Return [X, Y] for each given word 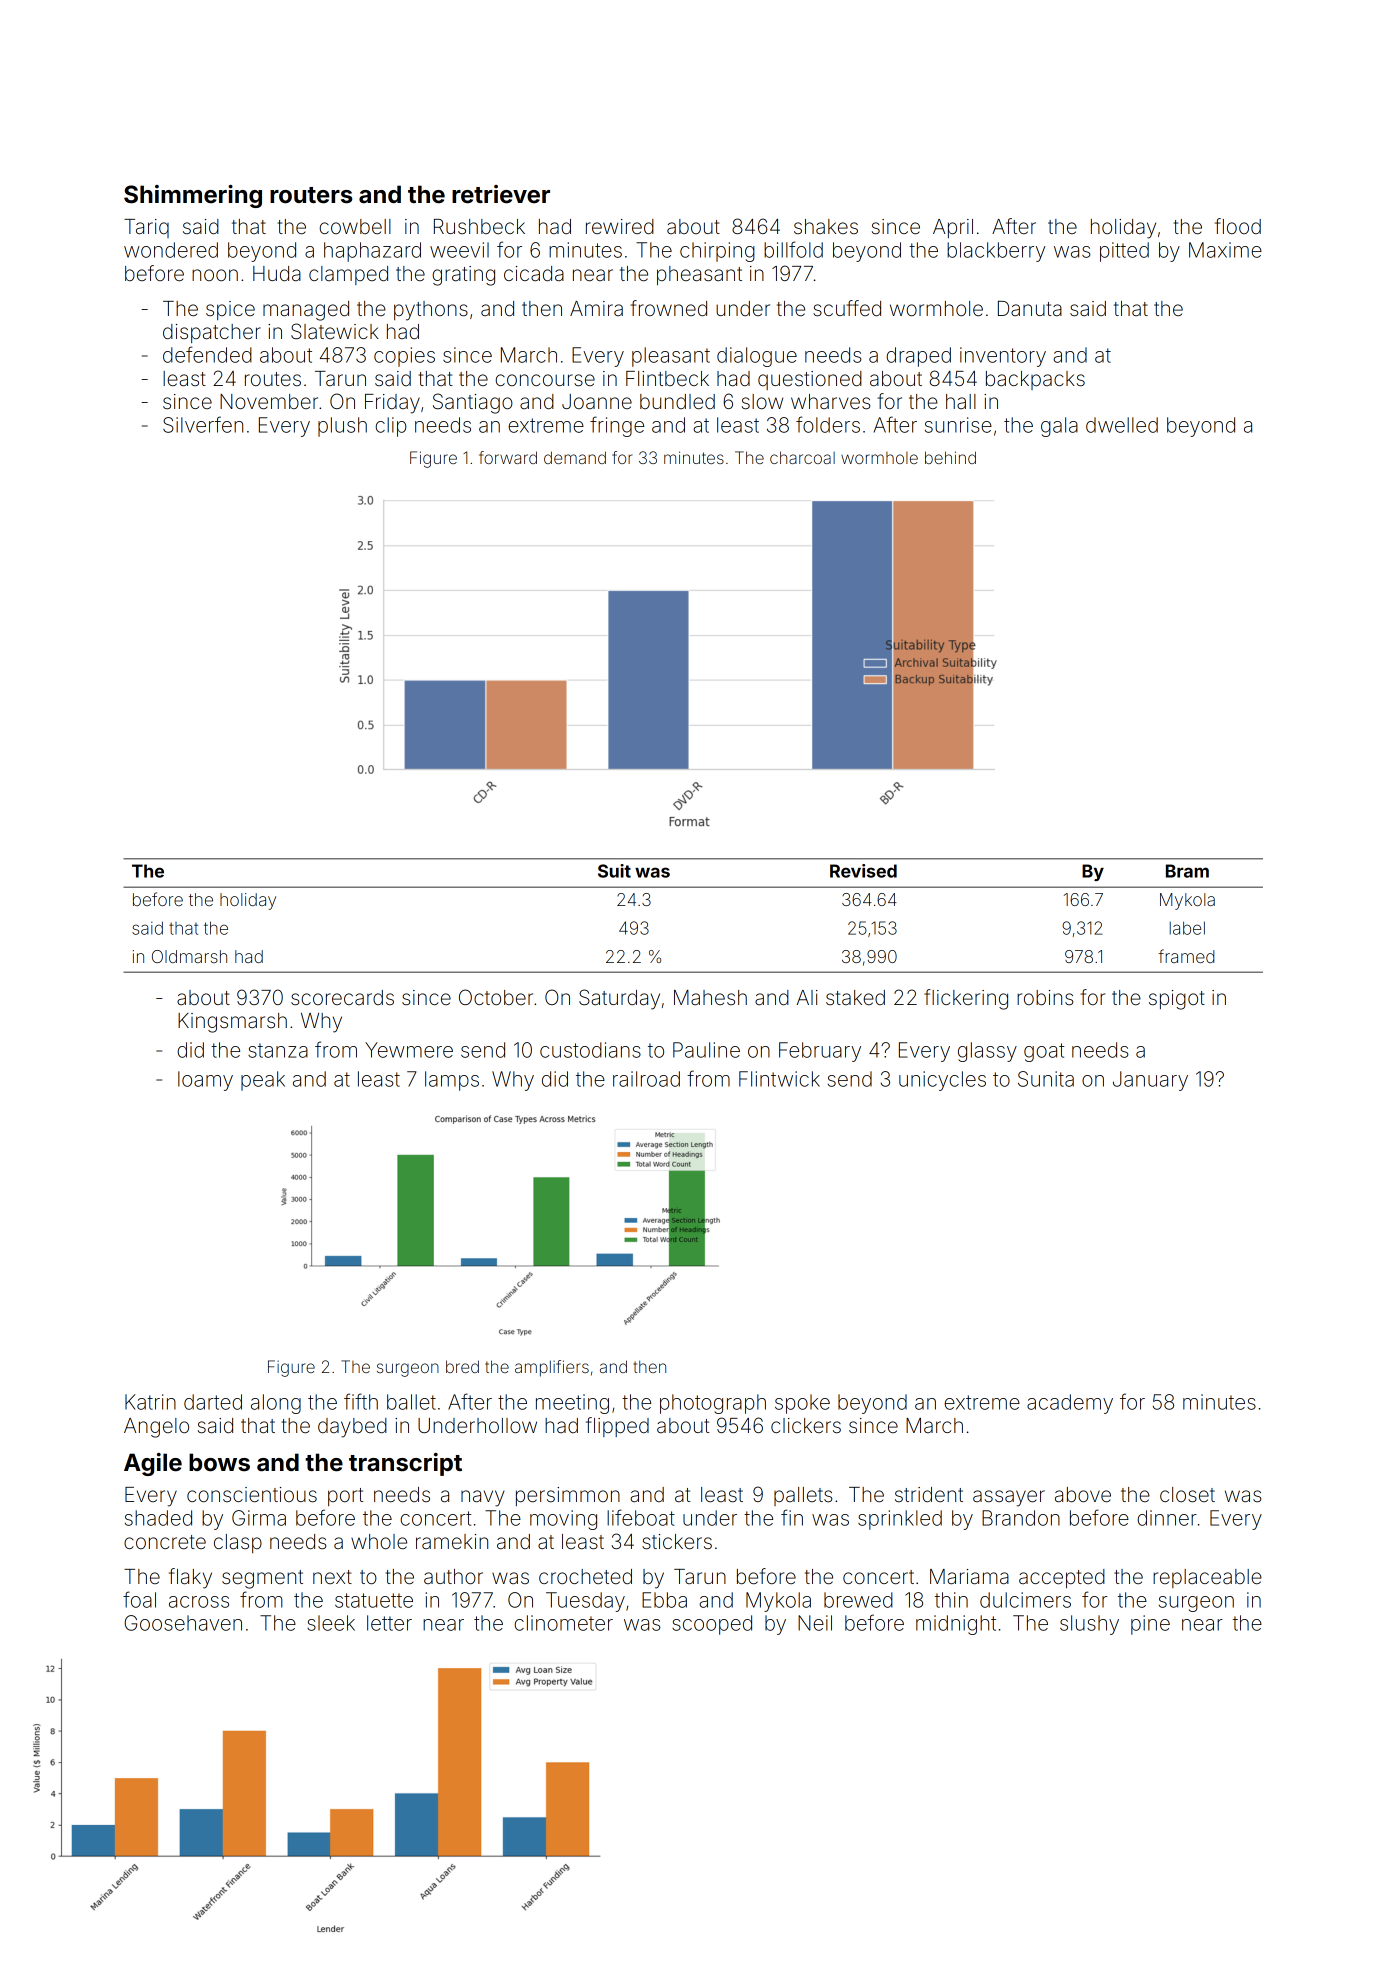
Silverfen [203, 424]
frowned [668, 308]
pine [1150, 1625]
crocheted [585, 1576]
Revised [863, 871]
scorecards [342, 997]
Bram [1187, 871]
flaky [190, 1578]
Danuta [1030, 308]
